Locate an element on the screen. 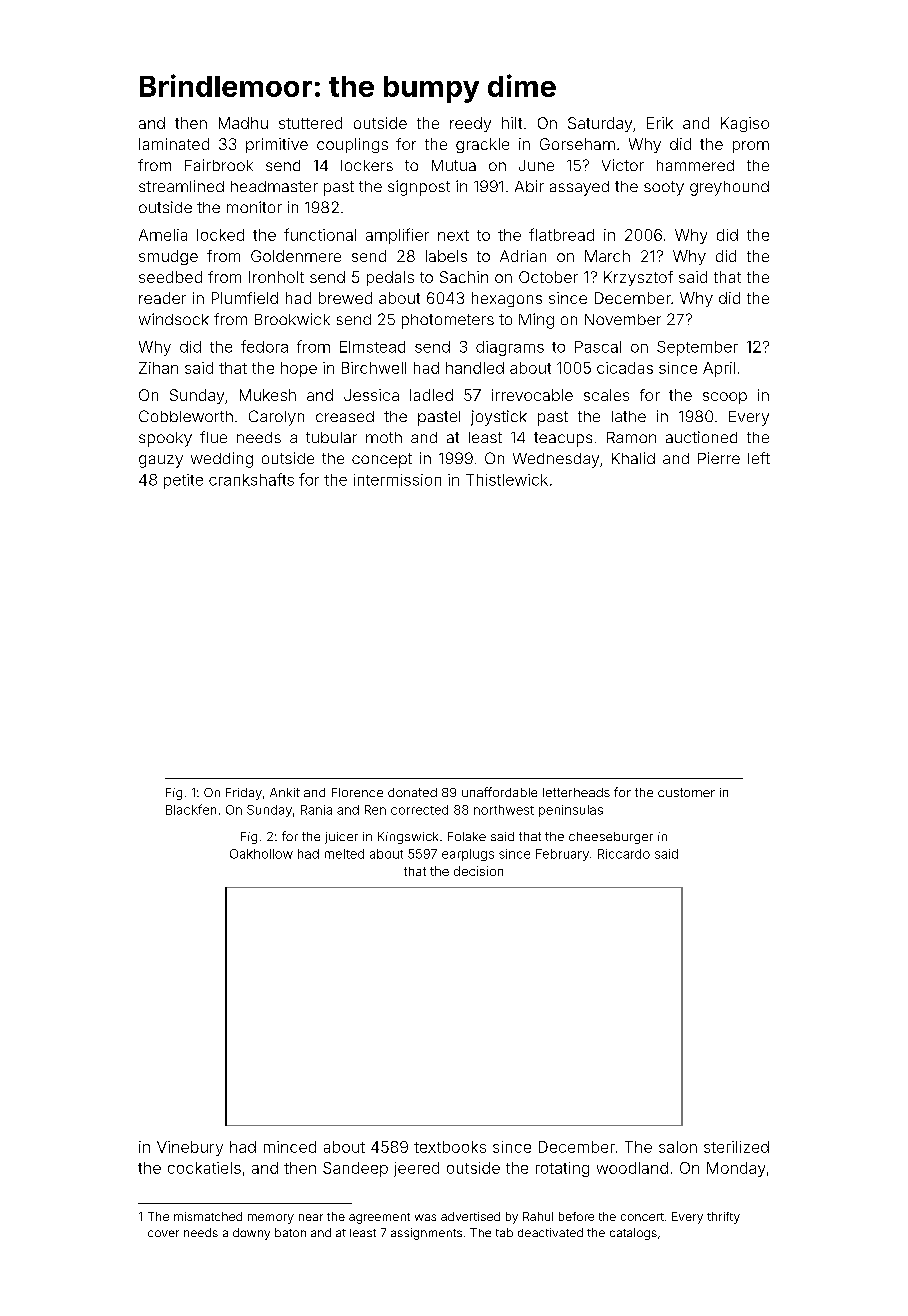 Image resolution: width=908 pixels, height=1316 pixels. Riccardo is located at coordinates (624, 854).
